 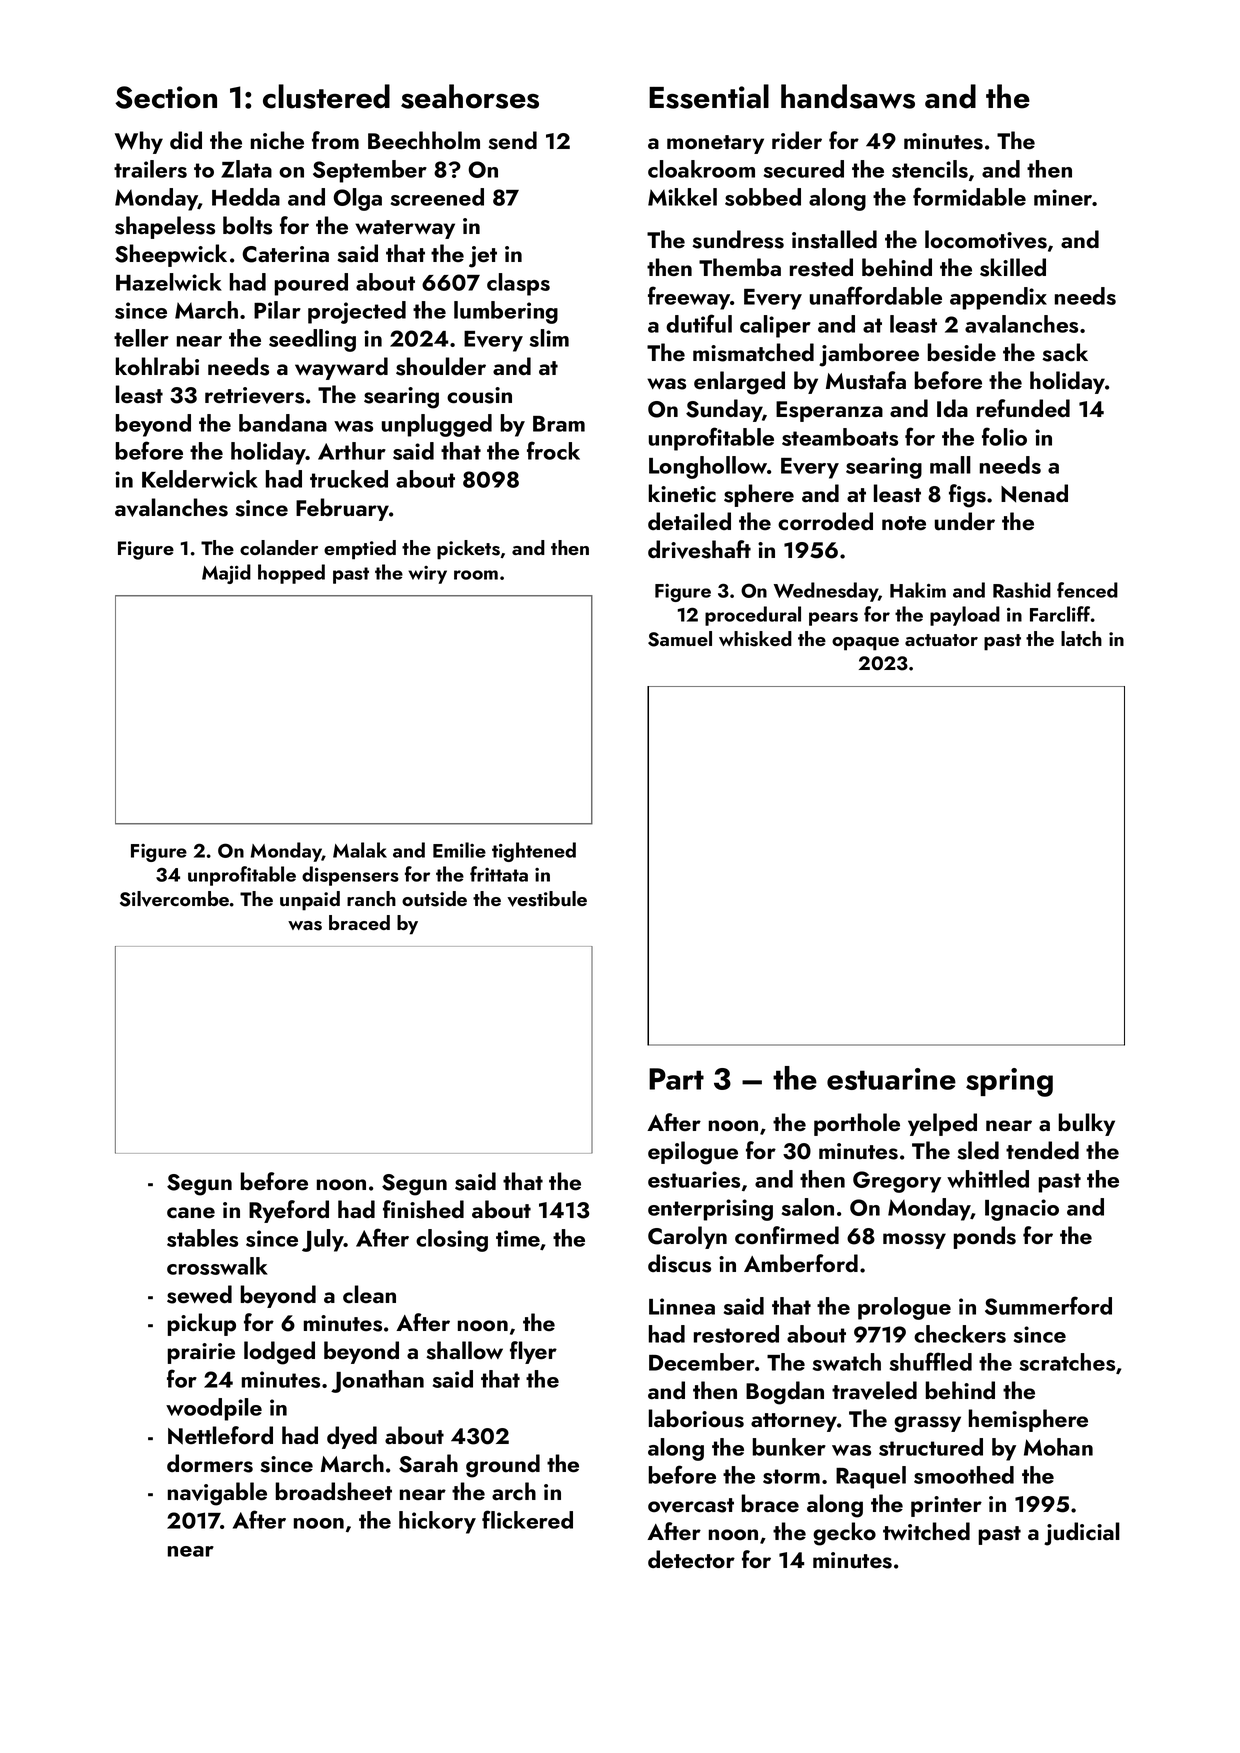 What do you see at coordinates (285, 254) in the image?
I see `Caterina` at bounding box center [285, 254].
